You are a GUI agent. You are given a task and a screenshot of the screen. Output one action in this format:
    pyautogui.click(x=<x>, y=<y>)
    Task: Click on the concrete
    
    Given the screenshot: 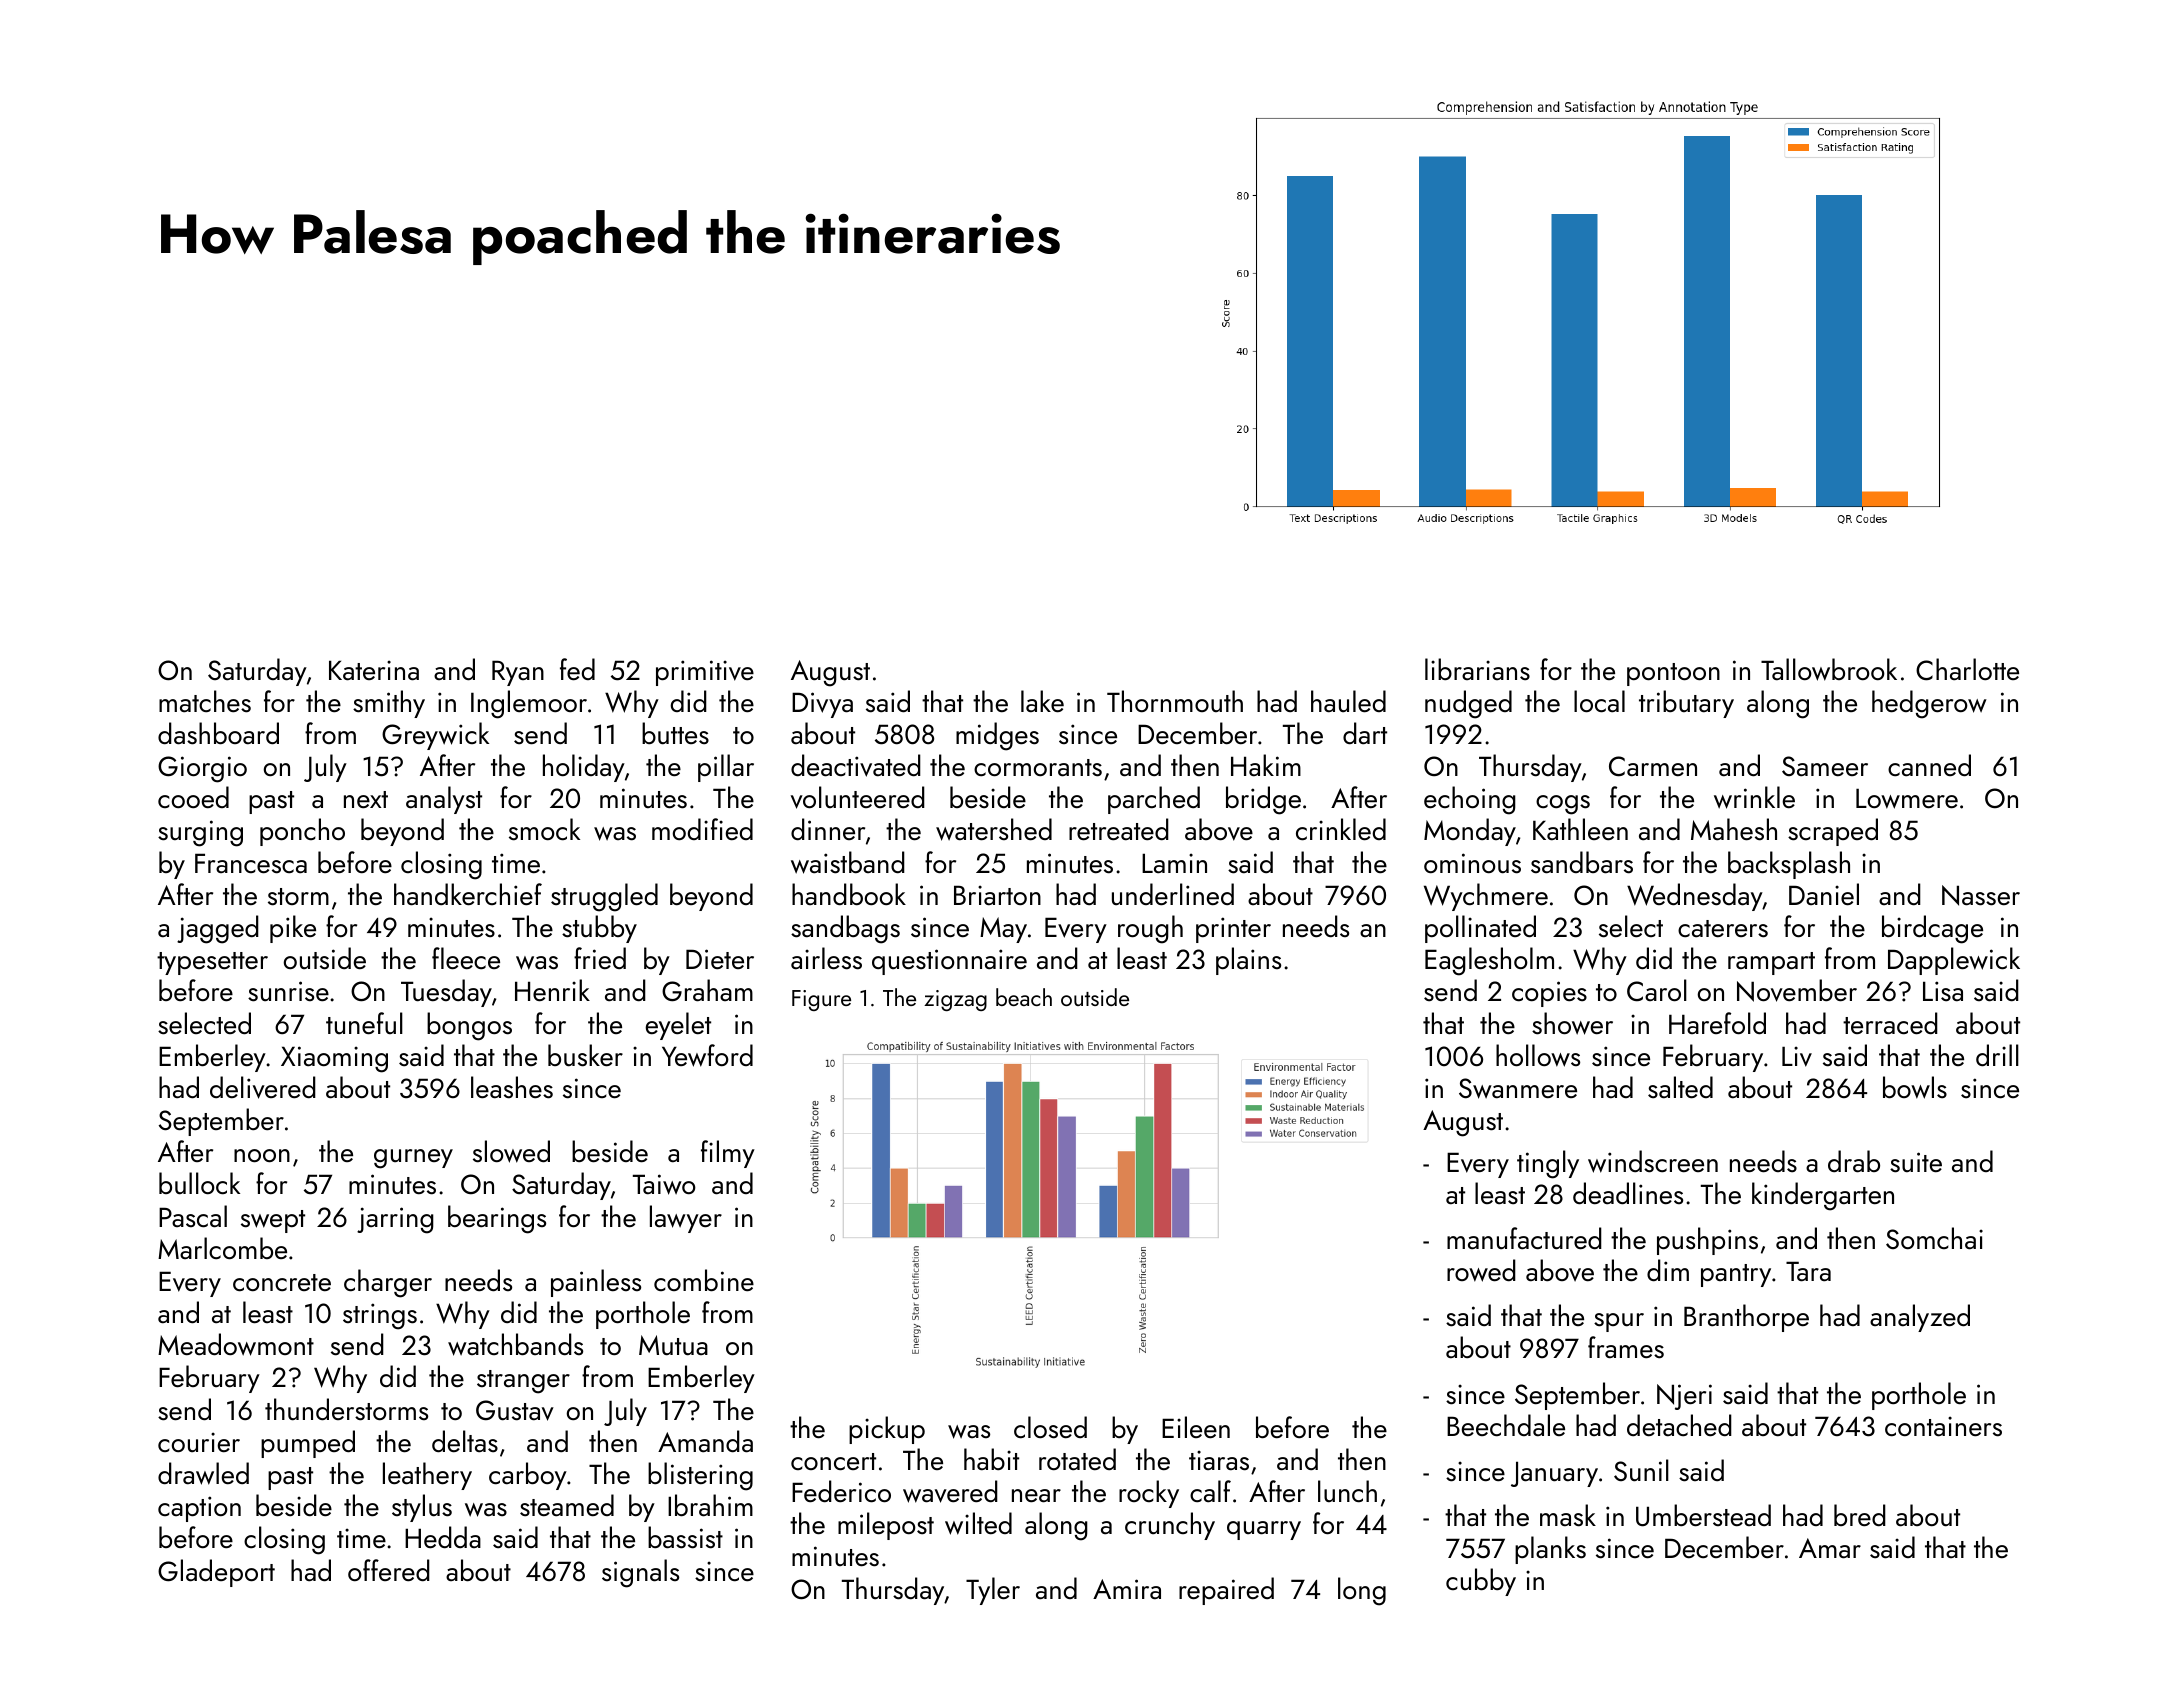 What is the action you would take?
    pyautogui.click(x=282, y=1283)
